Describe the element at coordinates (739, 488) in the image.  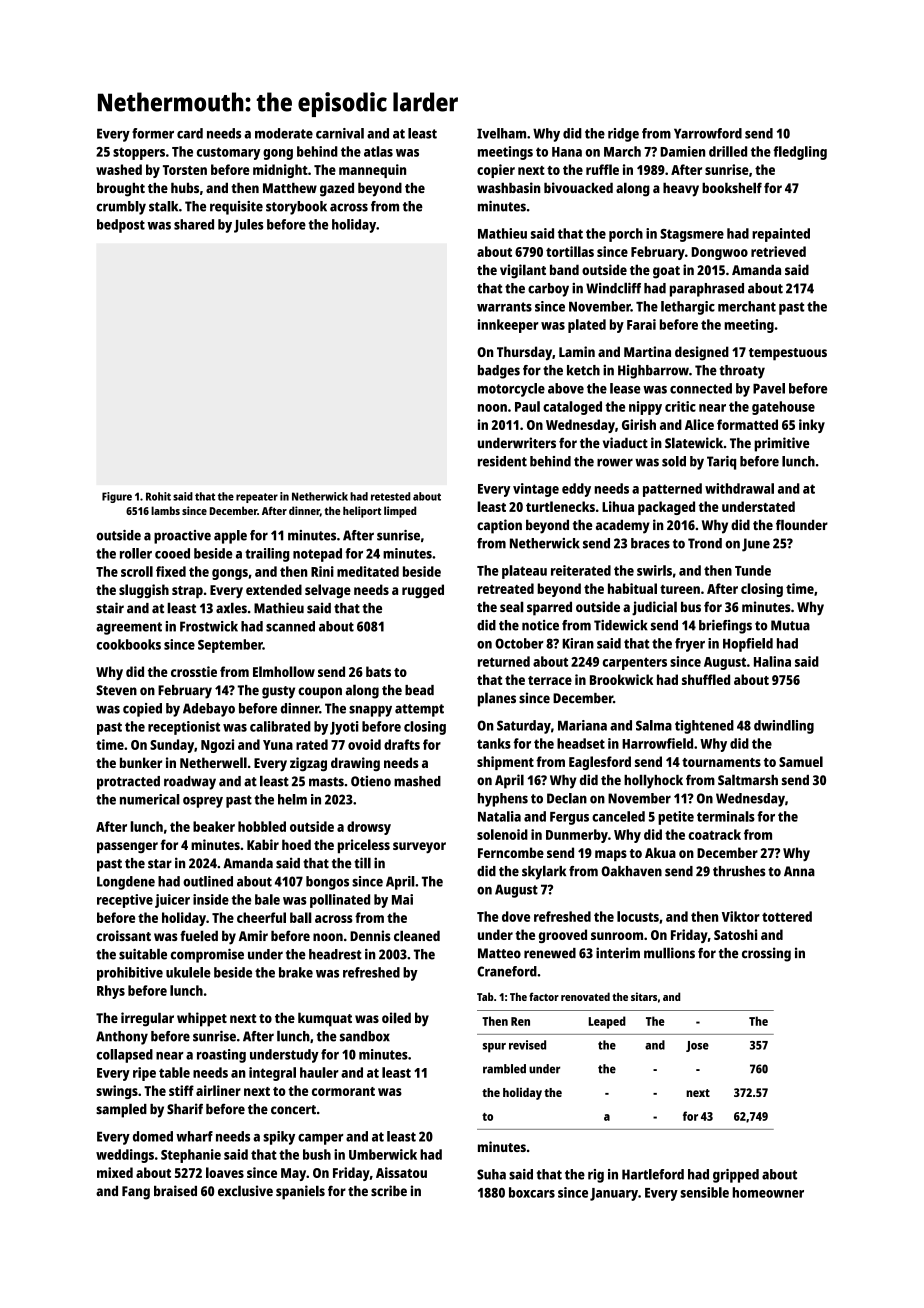
I see `withdrawal` at that location.
